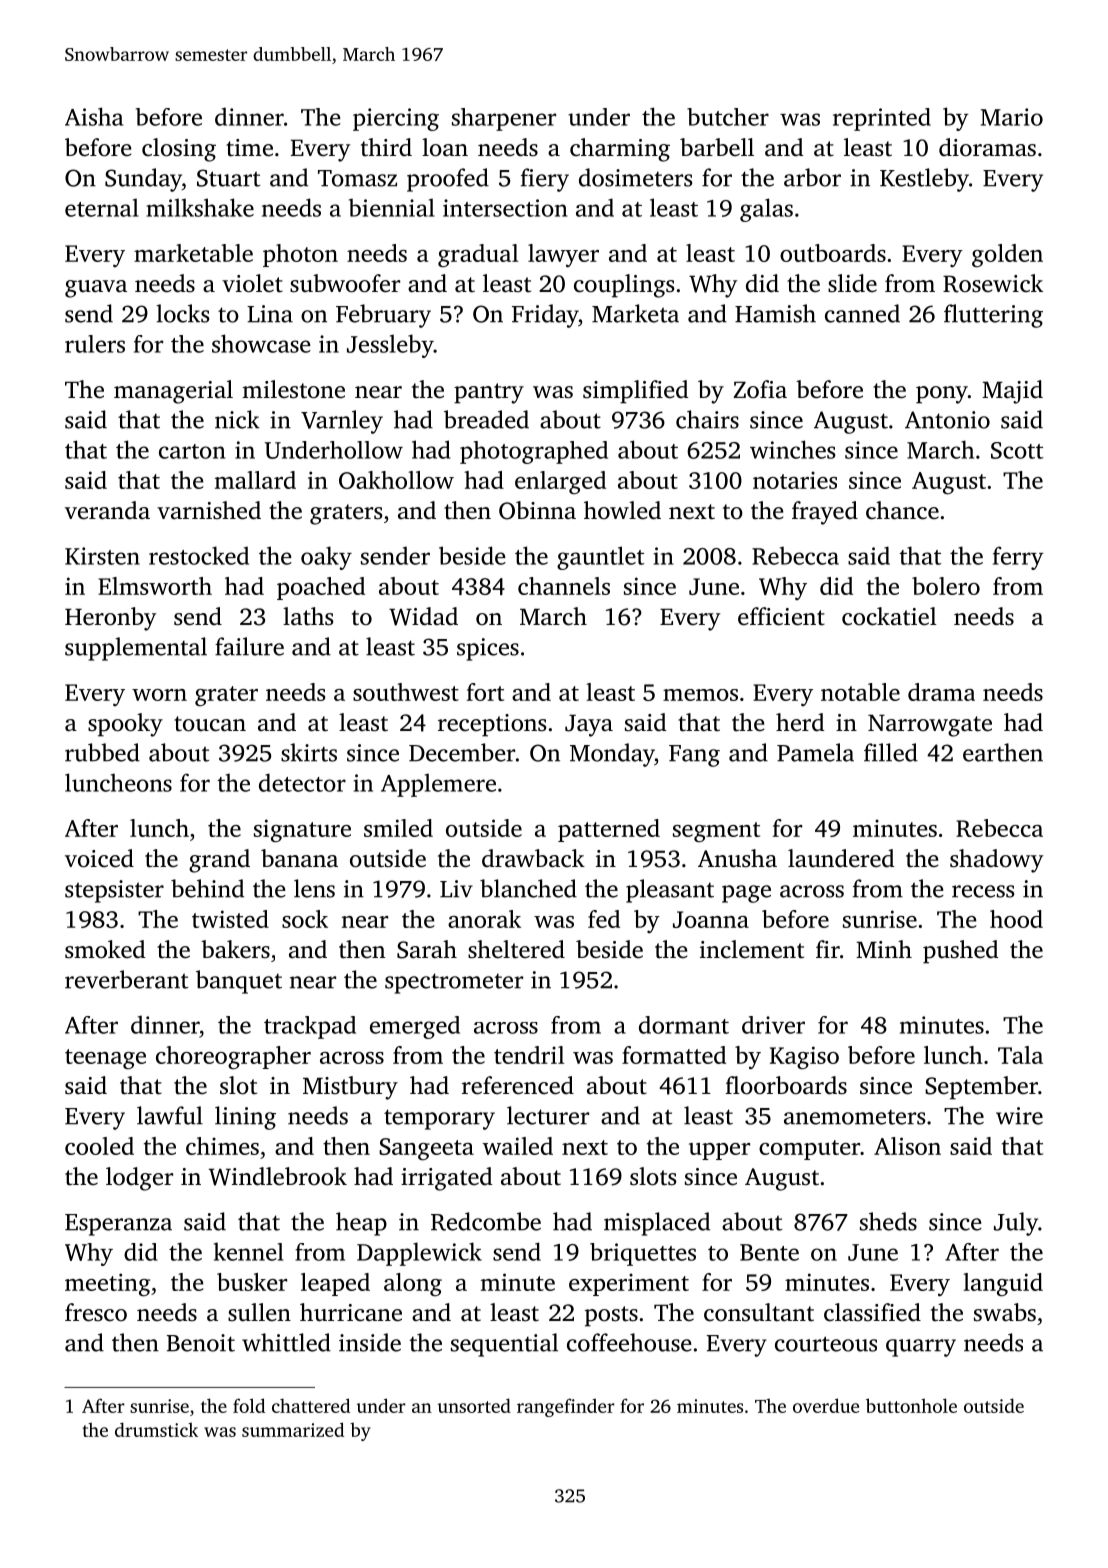 The width and height of the screenshot is (1108, 1568). Describe the element at coordinates (398, 828) in the screenshot. I see `smiled` at that location.
